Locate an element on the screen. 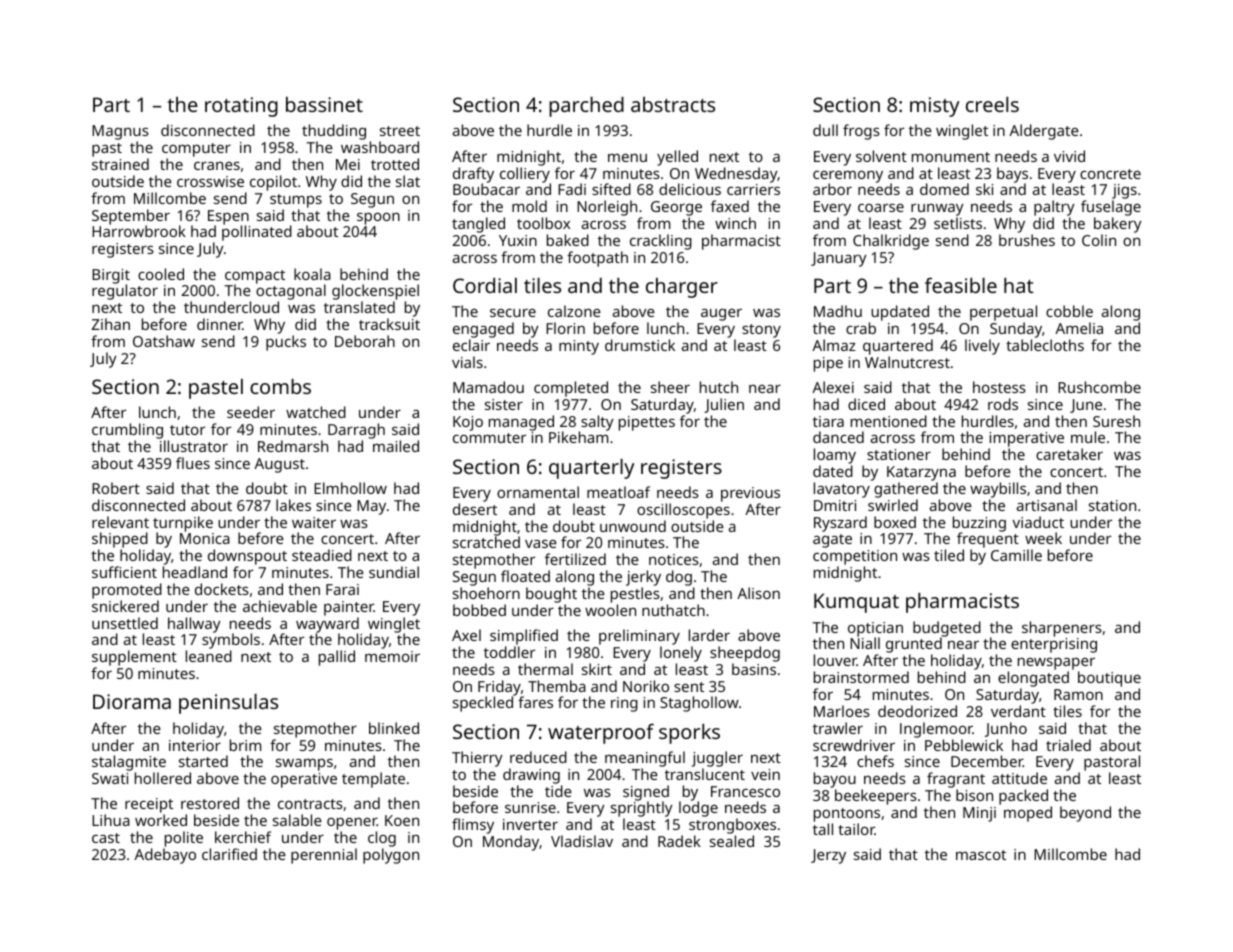 This screenshot has width=1233, height=952. combs is located at coordinates (280, 386).
